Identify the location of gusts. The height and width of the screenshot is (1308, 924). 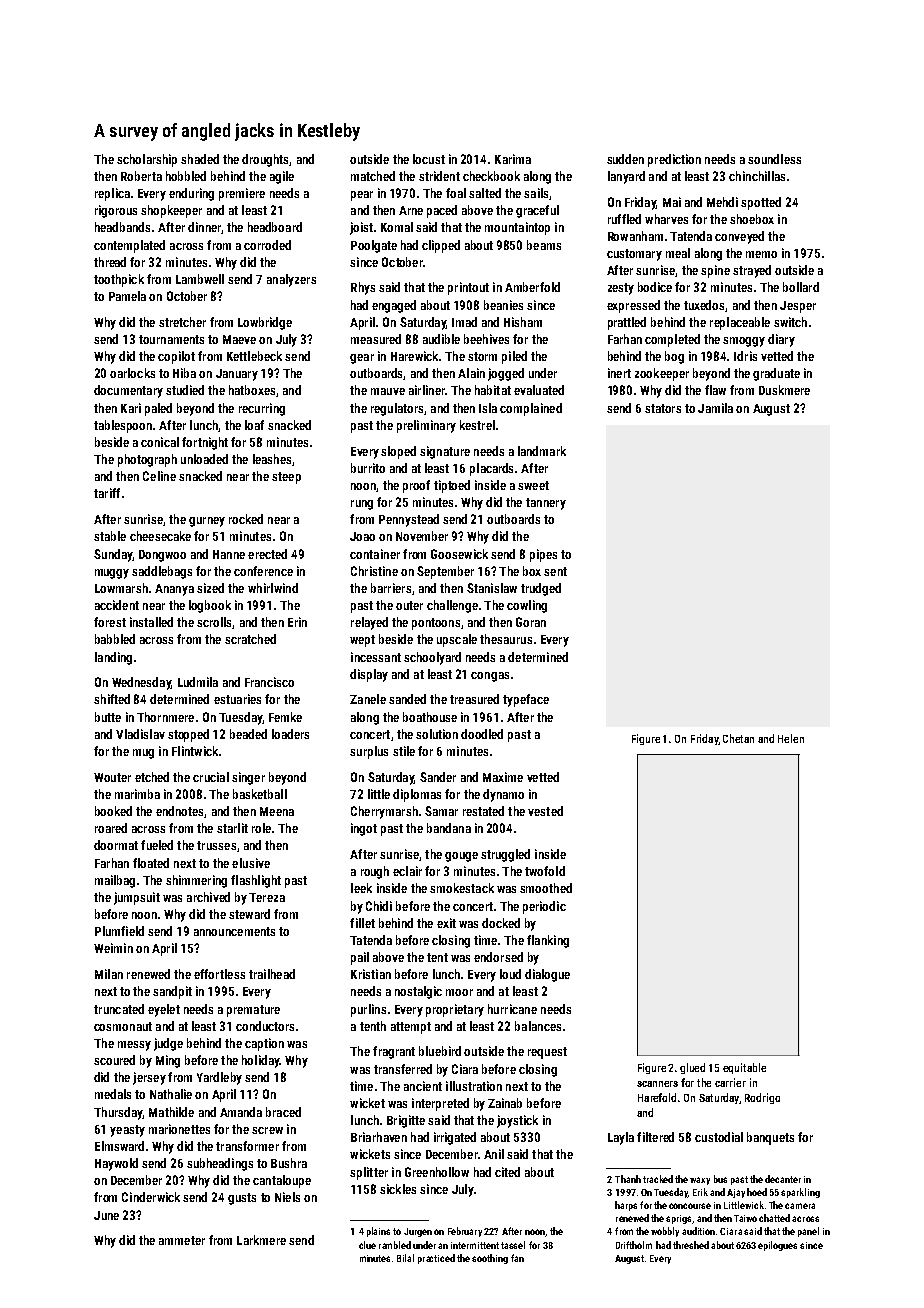
(242, 1199).
